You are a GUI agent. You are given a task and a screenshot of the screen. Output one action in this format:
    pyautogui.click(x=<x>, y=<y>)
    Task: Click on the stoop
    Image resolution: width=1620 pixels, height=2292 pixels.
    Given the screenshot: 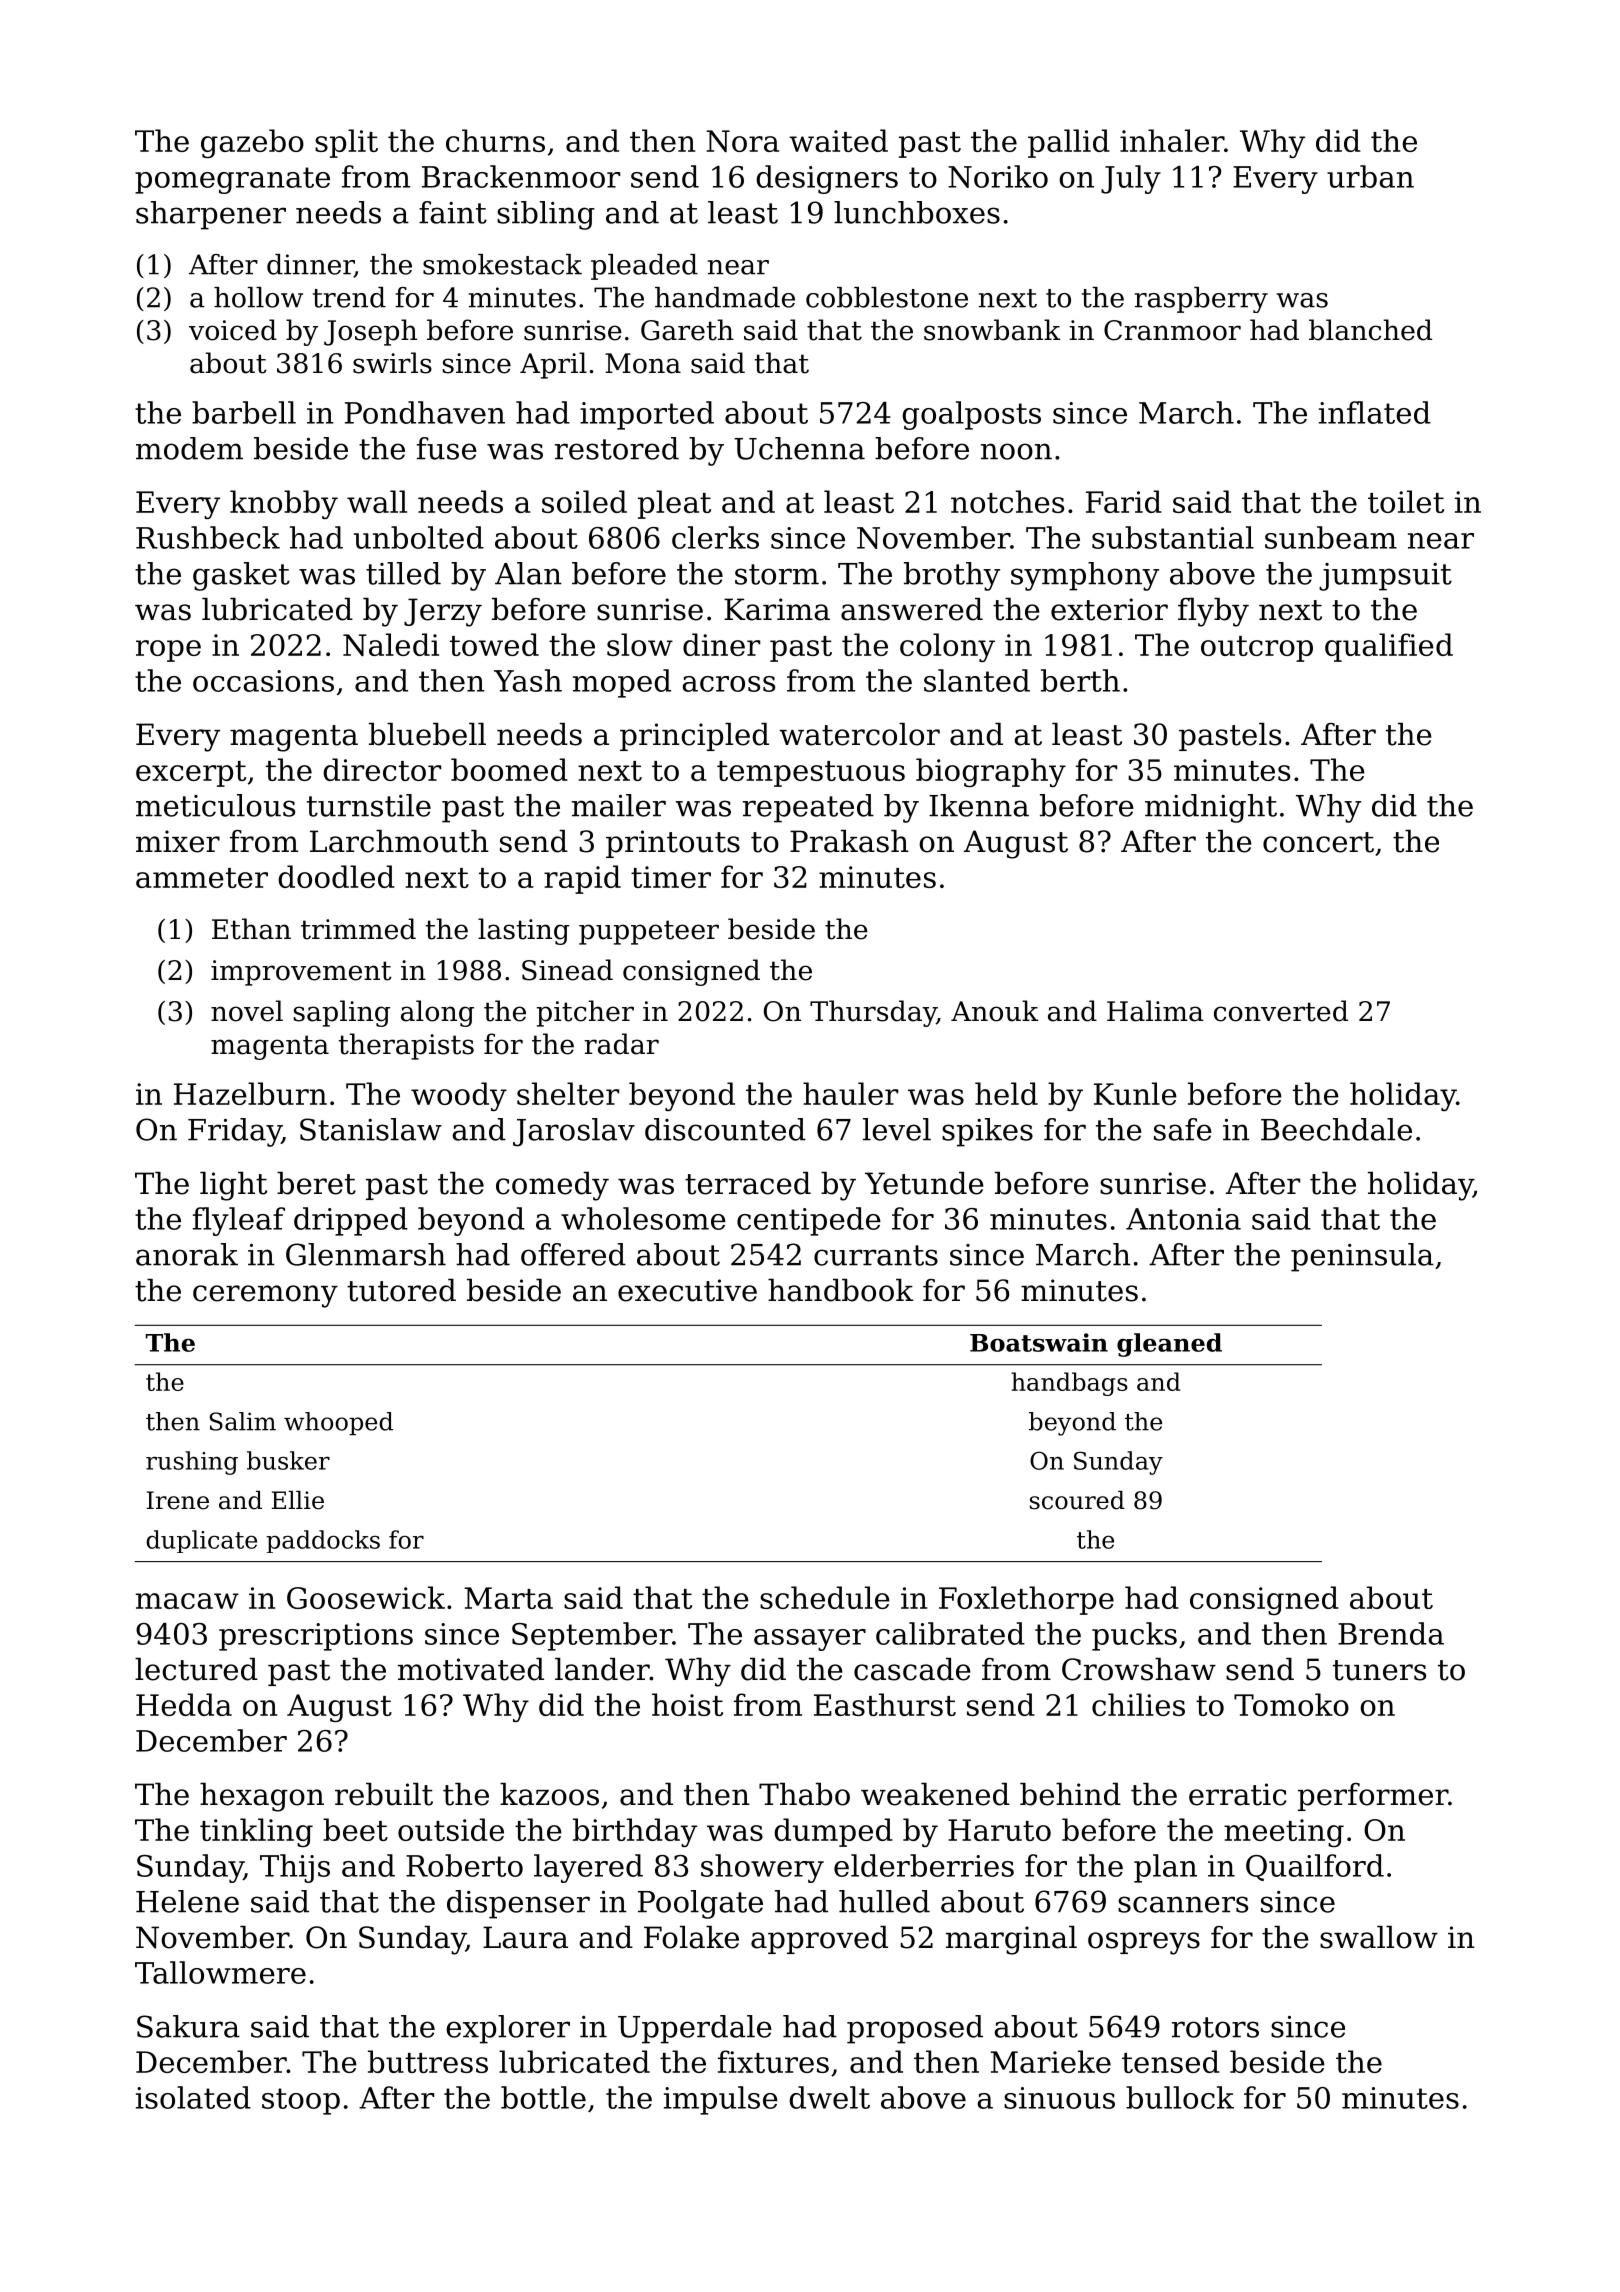 What is the action you would take?
    pyautogui.click(x=301, y=2101)
